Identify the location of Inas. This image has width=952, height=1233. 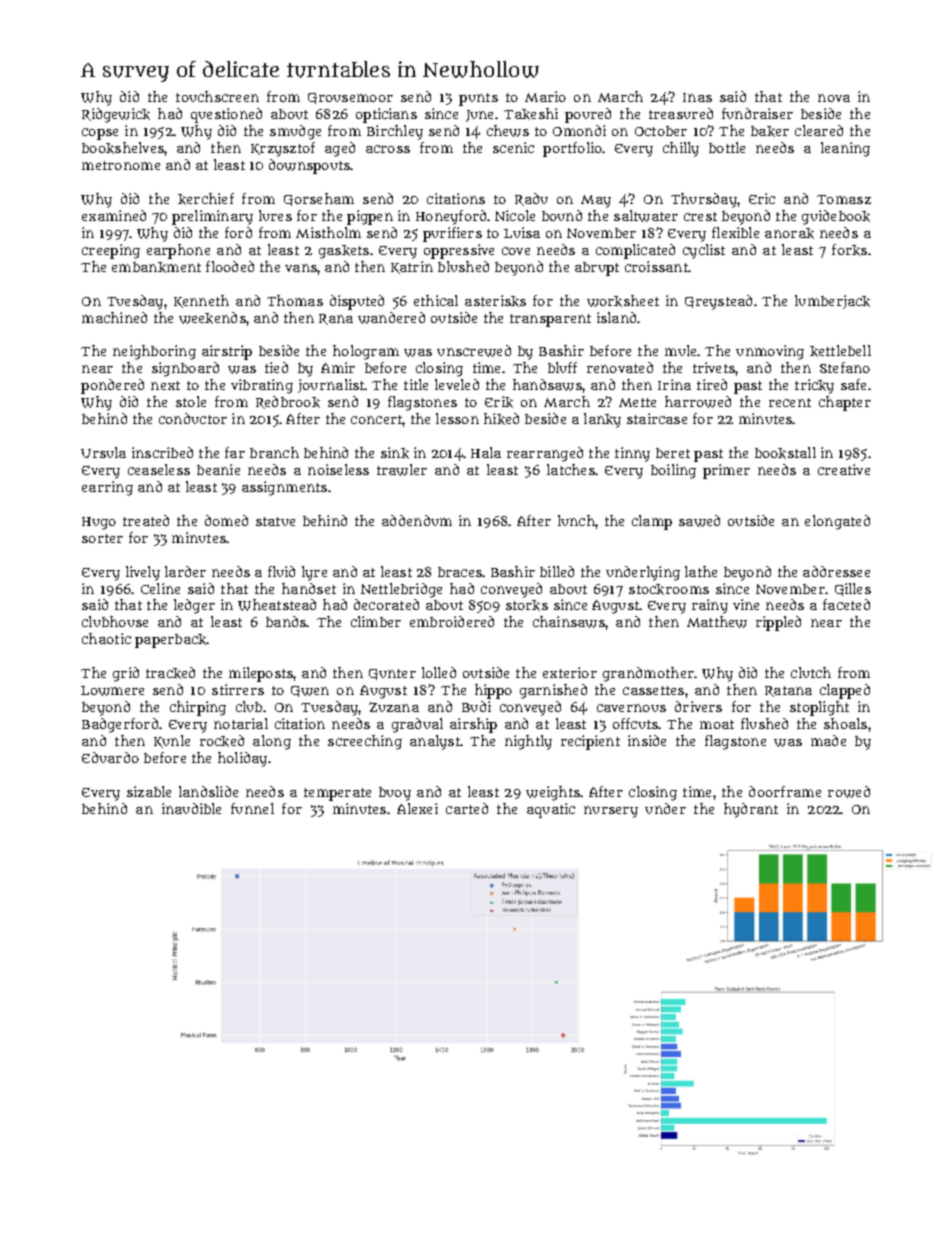
(697, 97).
